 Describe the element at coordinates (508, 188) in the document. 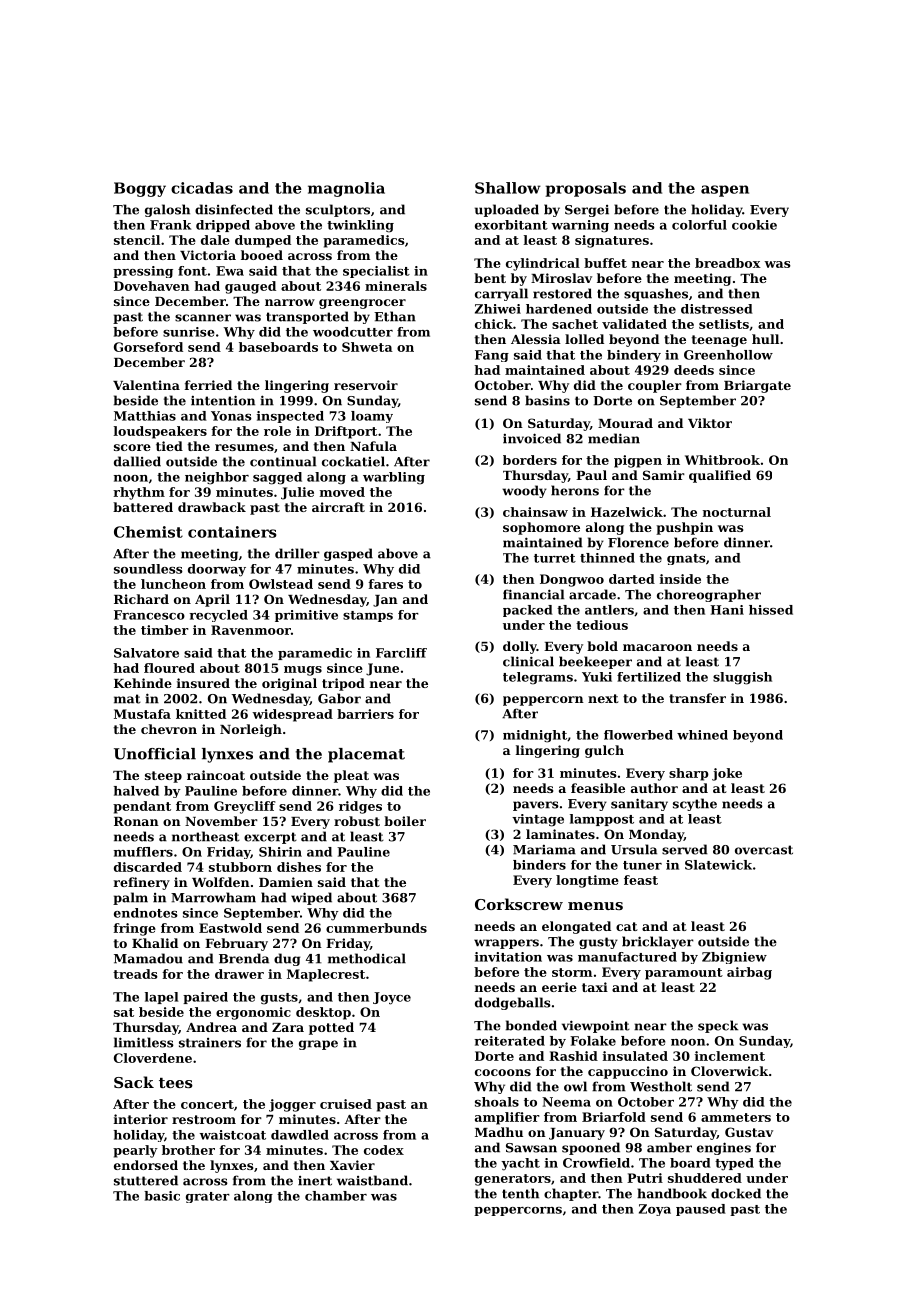

I see `Shallow` at that location.
